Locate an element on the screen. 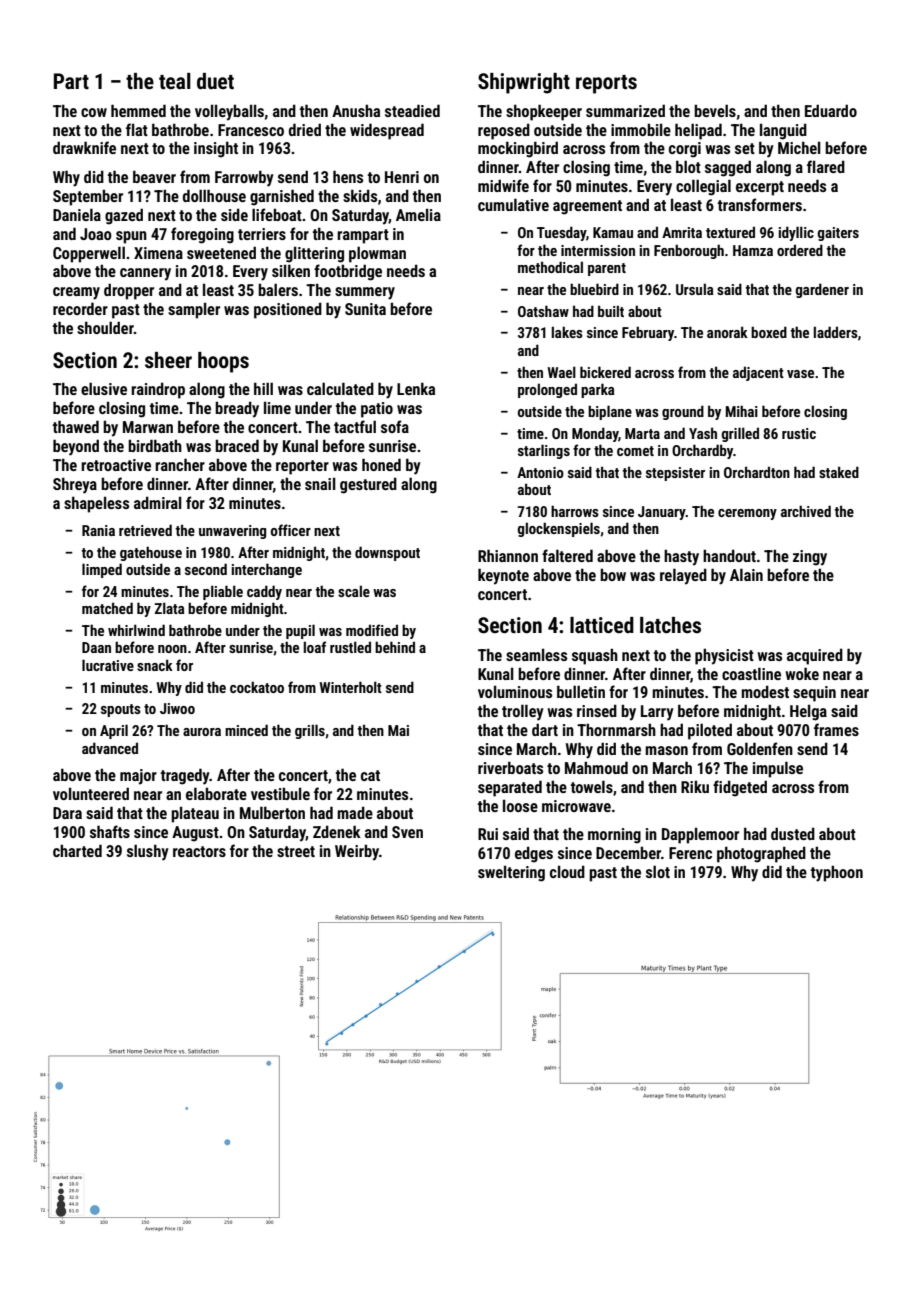 This screenshot has width=924, height=1308. Shipwright is located at coordinates (524, 83).
